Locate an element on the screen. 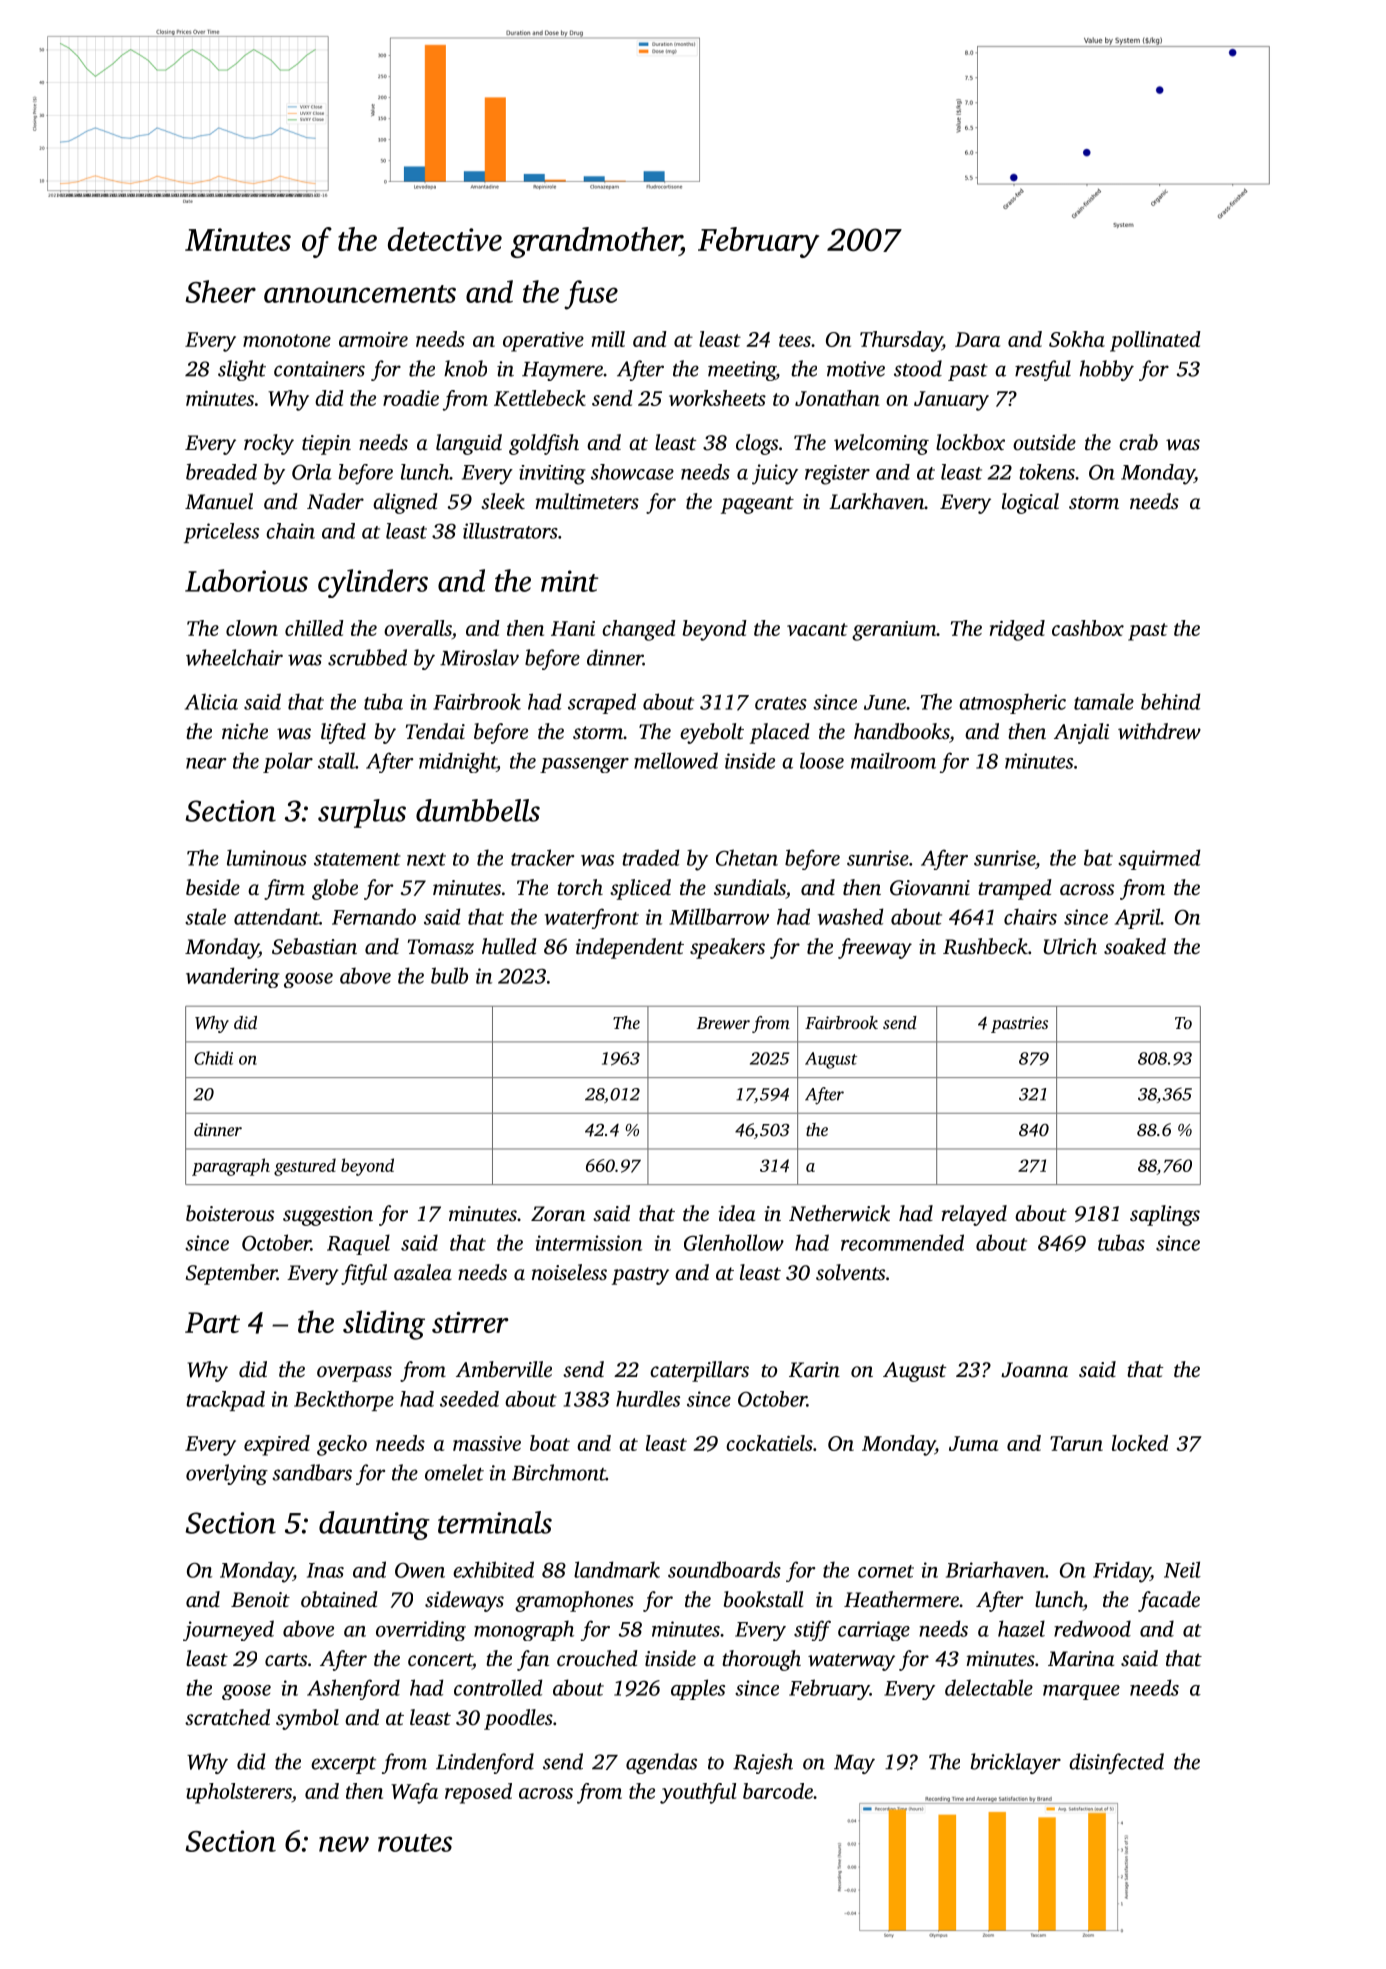  vacant is located at coordinates (817, 629).
